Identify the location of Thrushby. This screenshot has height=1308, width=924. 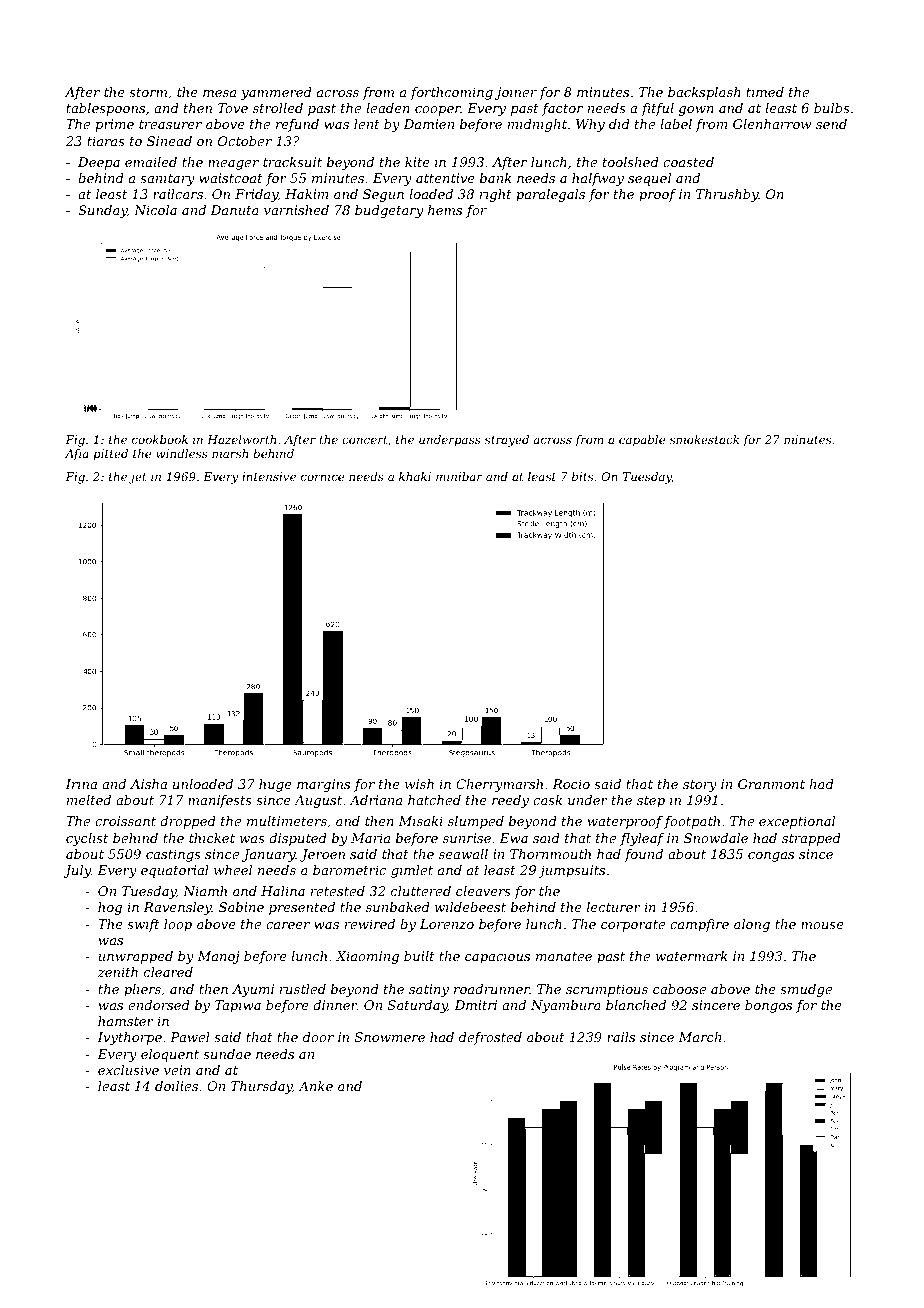
(727, 195).
